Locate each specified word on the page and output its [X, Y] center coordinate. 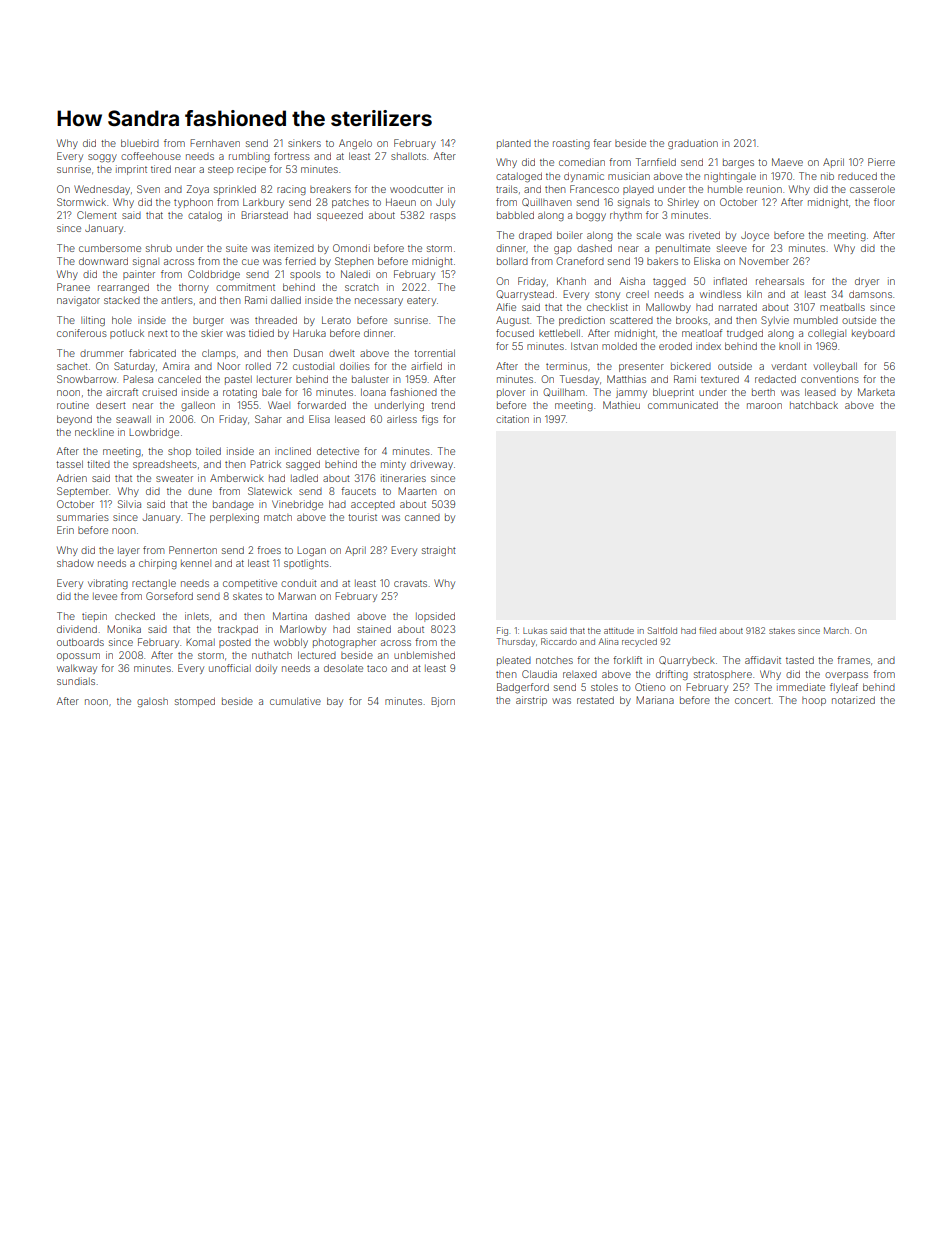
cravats [410, 583]
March [836, 630]
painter [139, 275]
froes [269, 550]
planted [514, 144]
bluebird [140, 143]
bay [335, 702]
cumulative [295, 701]
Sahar [268, 419]
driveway [431, 465]
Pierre [881, 162]
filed [707, 630]
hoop [814, 701]
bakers [662, 261]
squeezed [340, 216]
